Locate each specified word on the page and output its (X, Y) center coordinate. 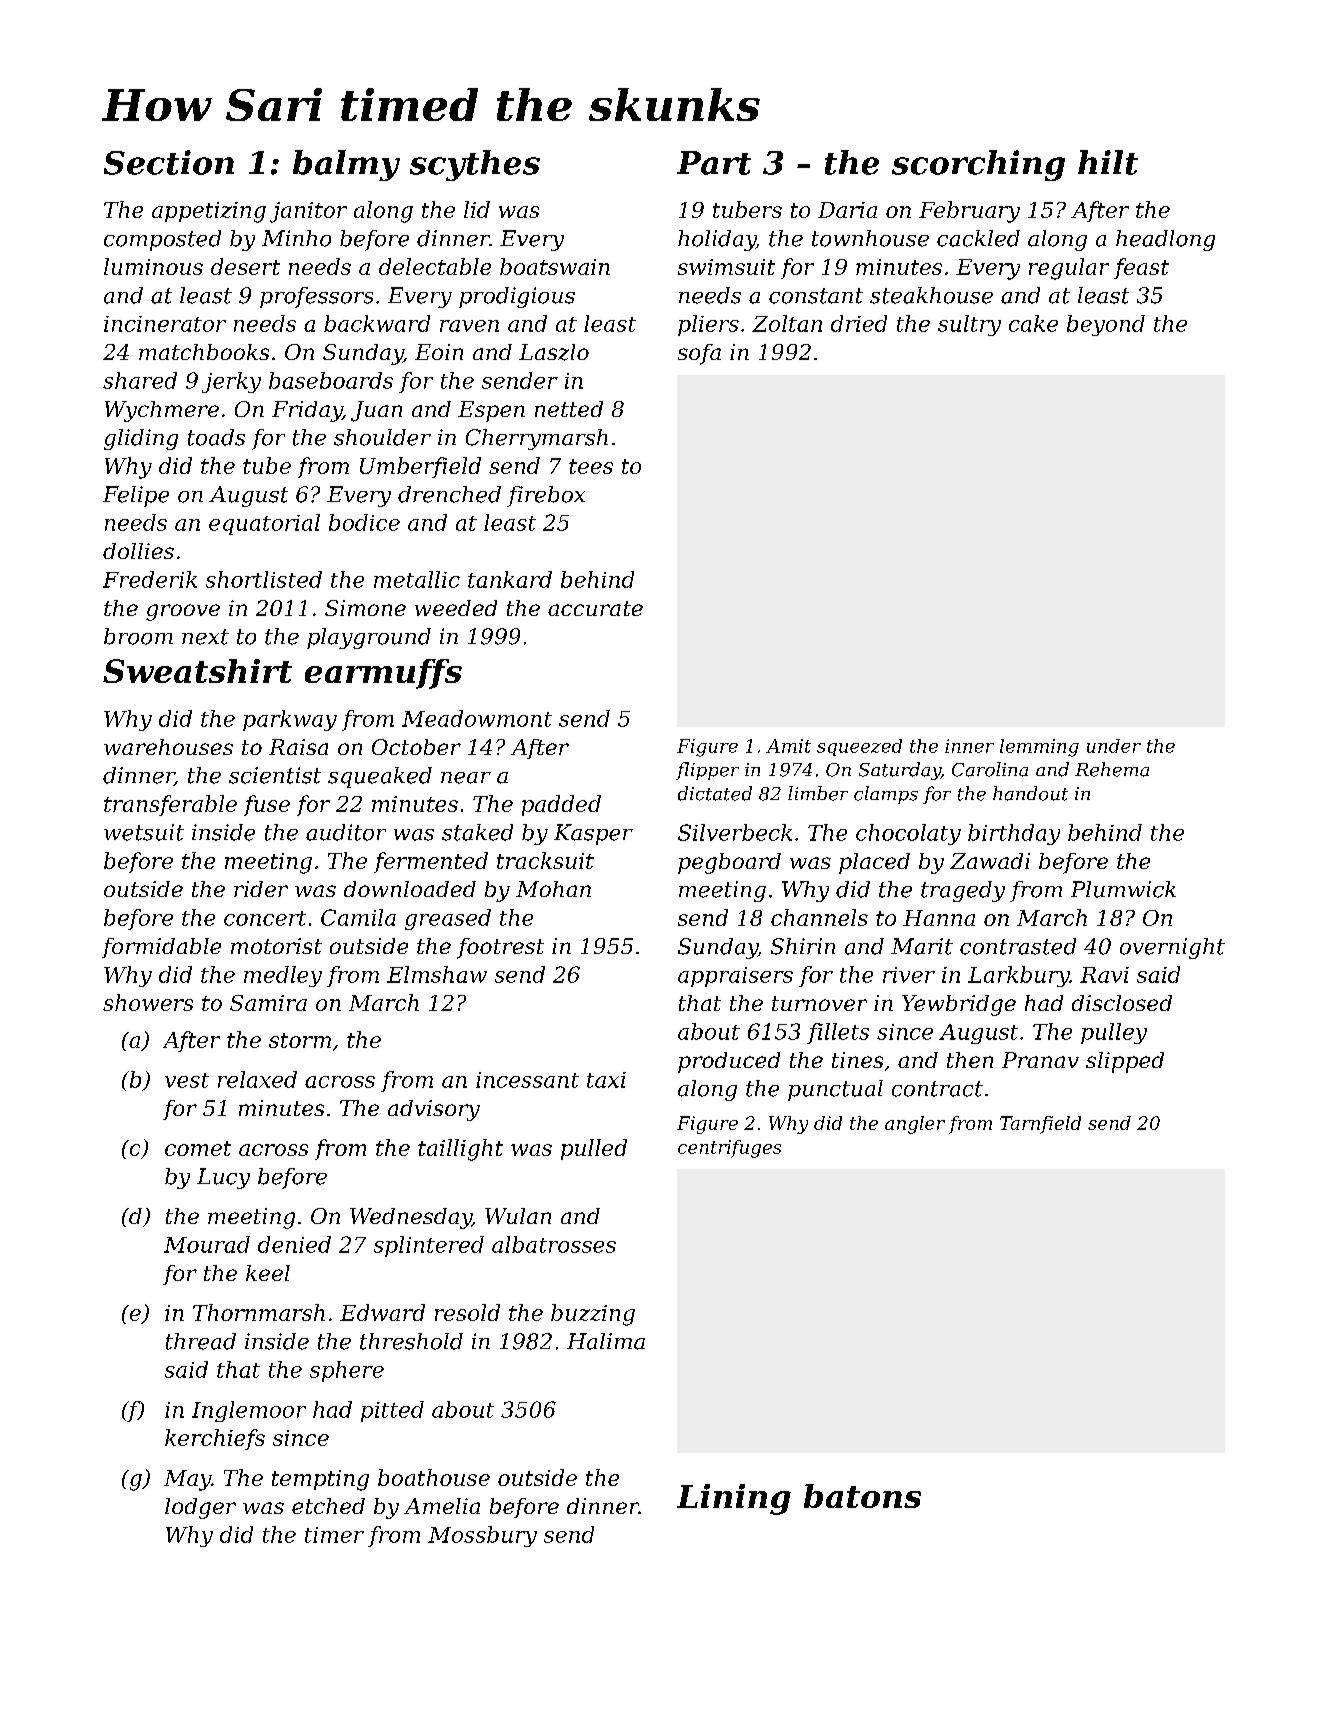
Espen (491, 411)
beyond (1106, 325)
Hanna (939, 918)
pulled (594, 1149)
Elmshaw (437, 974)
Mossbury (482, 1536)
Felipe (136, 496)
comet (198, 1148)
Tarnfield (1040, 1125)
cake (1033, 323)
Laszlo (554, 352)
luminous (153, 266)
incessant (527, 1080)
